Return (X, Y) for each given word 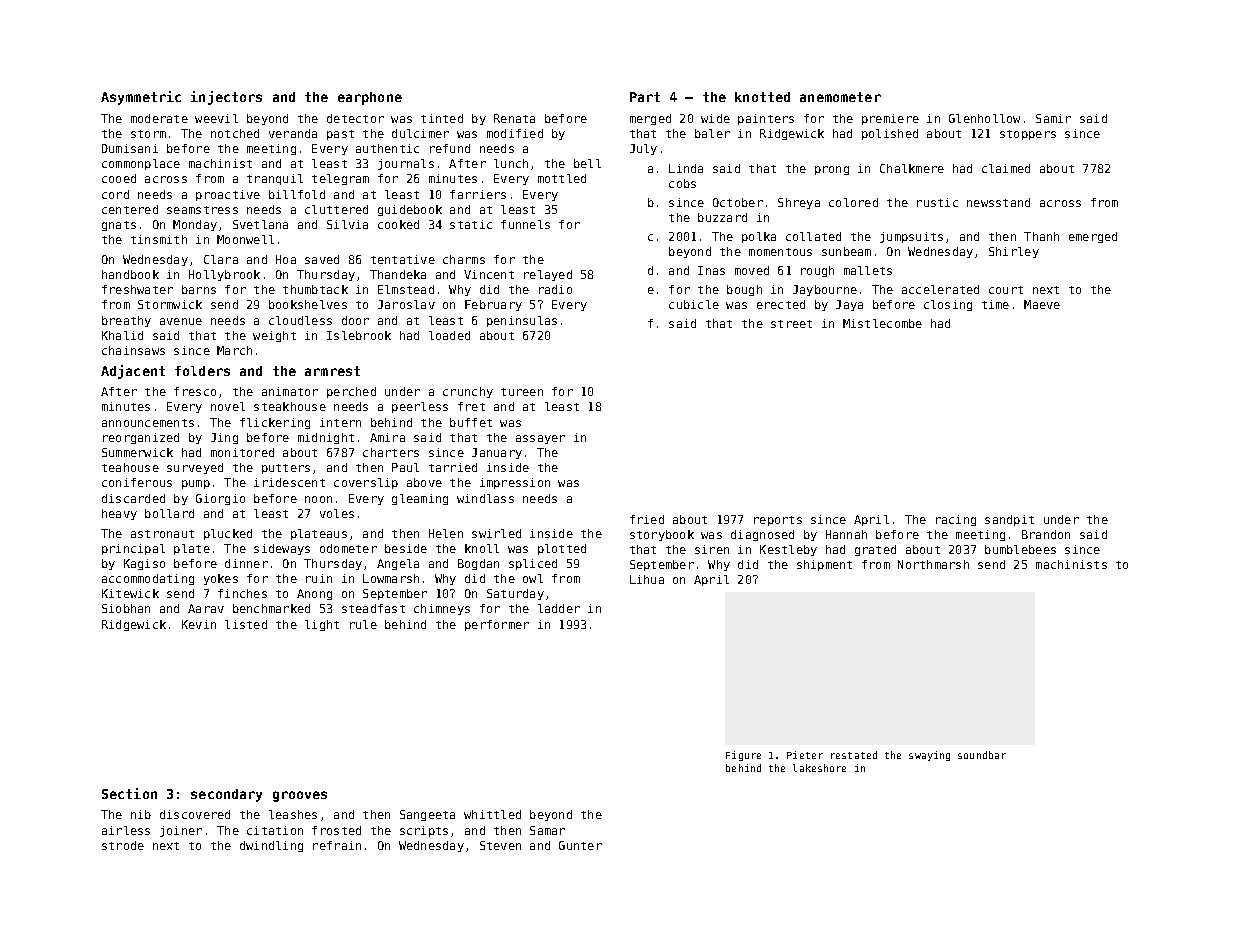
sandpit (1009, 520)
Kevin (199, 624)
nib (141, 814)
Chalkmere (912, 168)
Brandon (1046, 534)
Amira (387, 437)
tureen (522, 392)
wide (715, 118)
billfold (297, 194)
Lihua (647, 579)
